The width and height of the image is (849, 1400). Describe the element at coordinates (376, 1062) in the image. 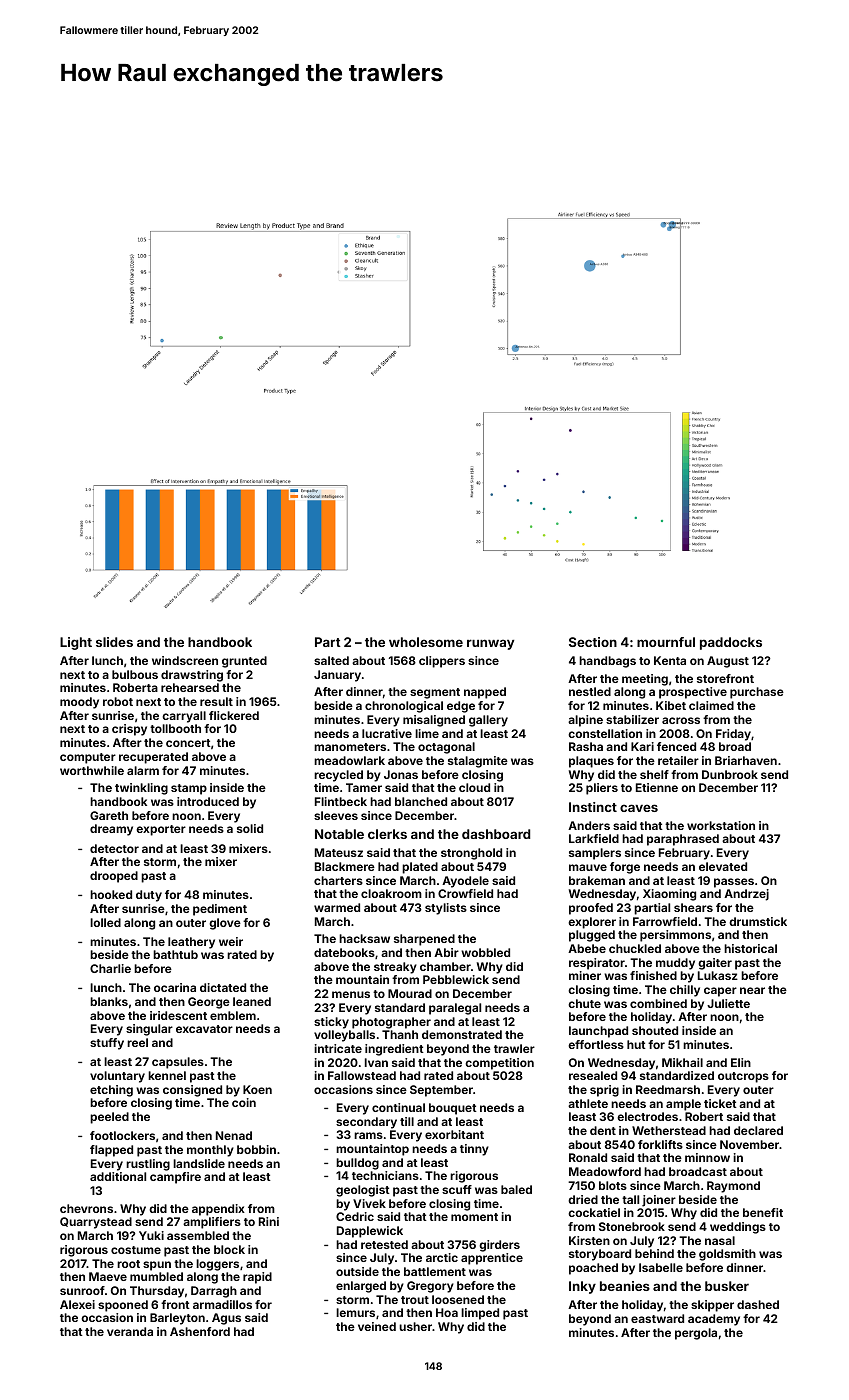

I see `Ivan` at that location.
